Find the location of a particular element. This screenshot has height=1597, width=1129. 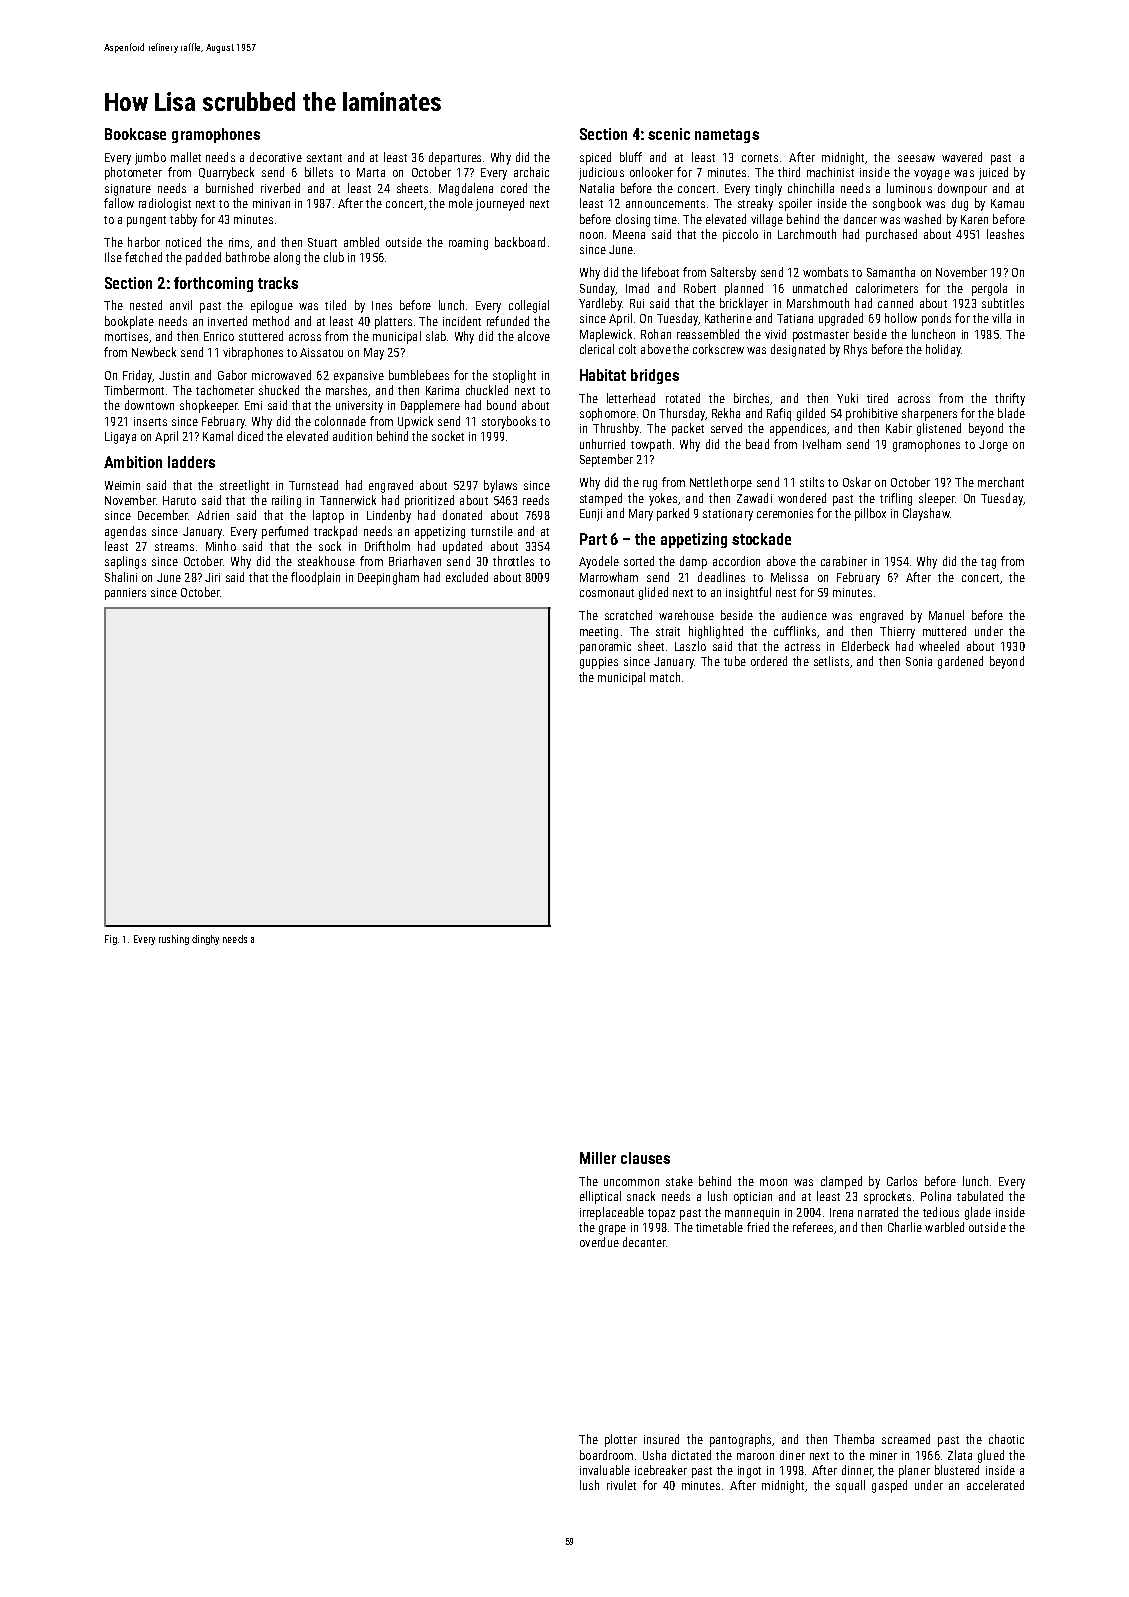

rivulet is located at coordinates (621, 1485).
